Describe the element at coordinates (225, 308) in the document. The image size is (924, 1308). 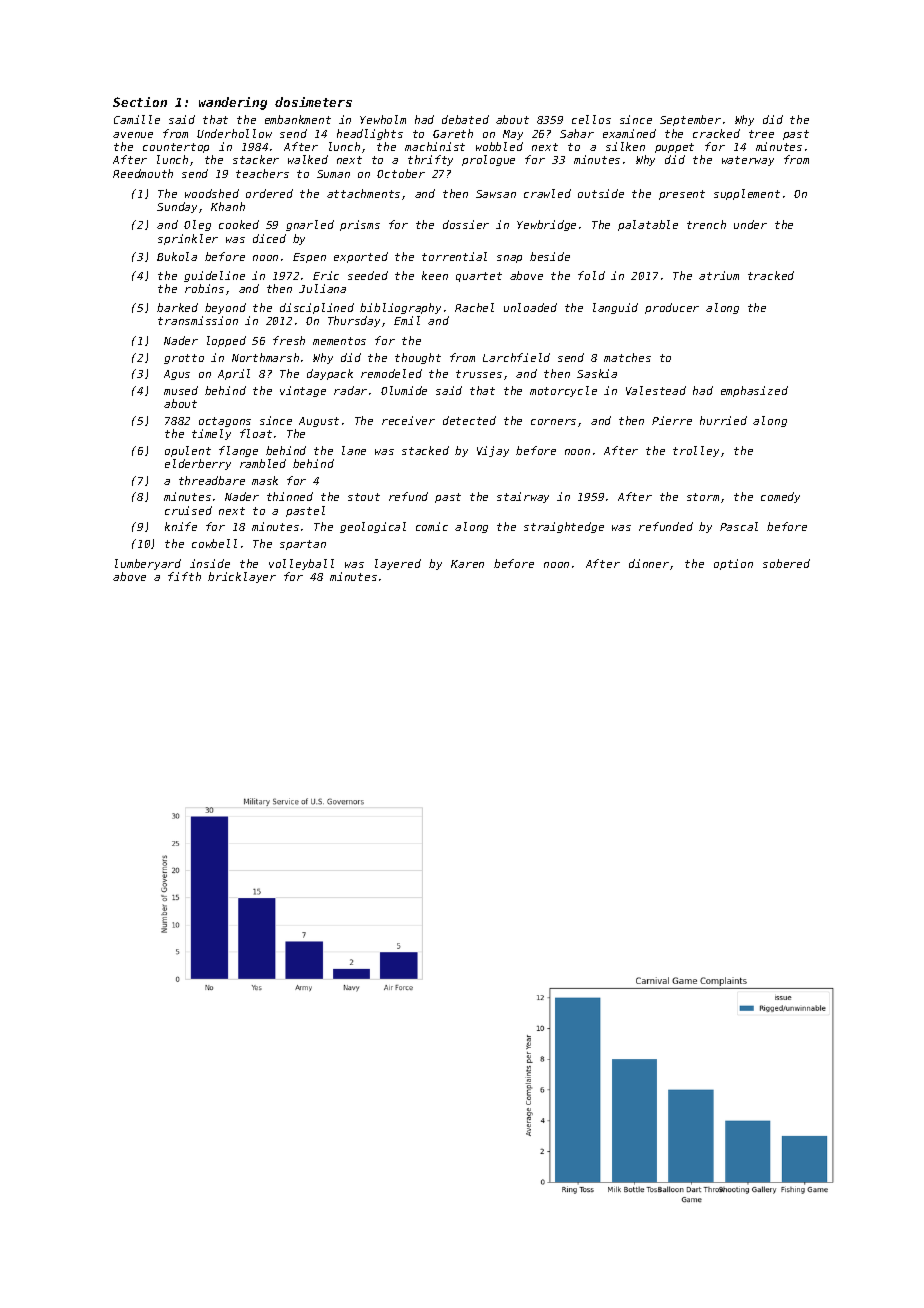
I see `beyond` at that location.
